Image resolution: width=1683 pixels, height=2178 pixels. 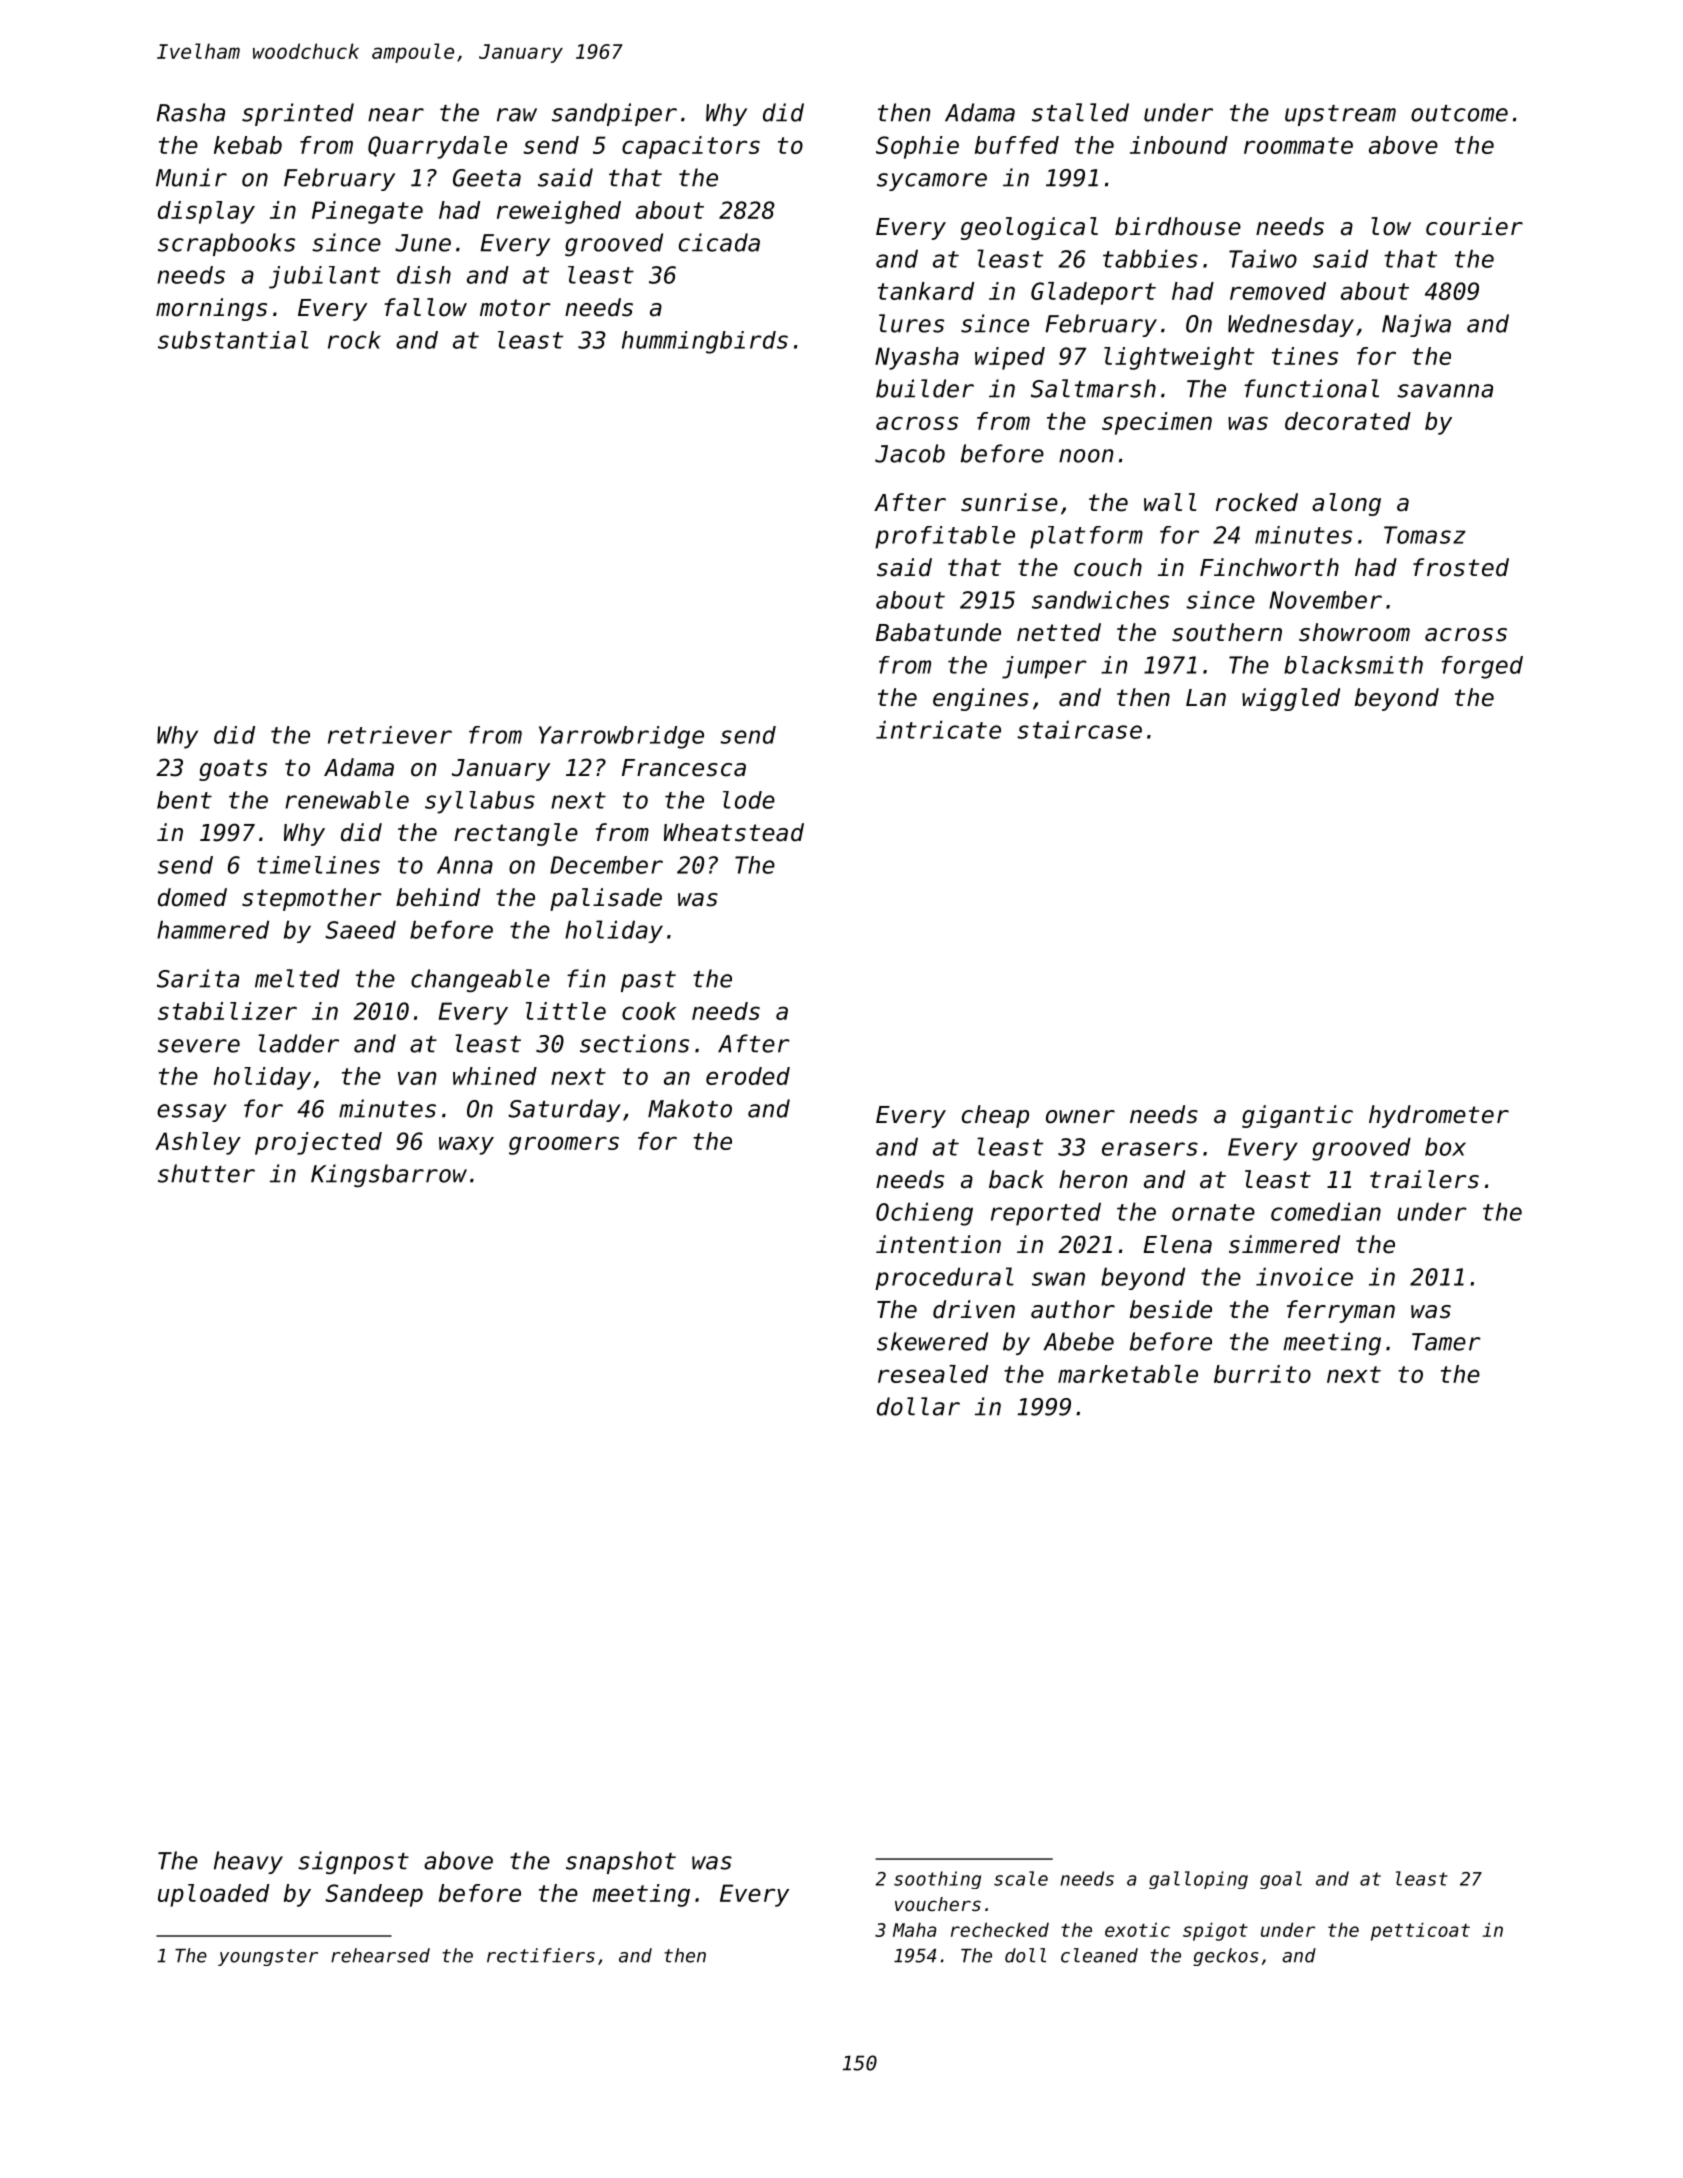 I want to click on scale, so click(x=1021, y=1878).
